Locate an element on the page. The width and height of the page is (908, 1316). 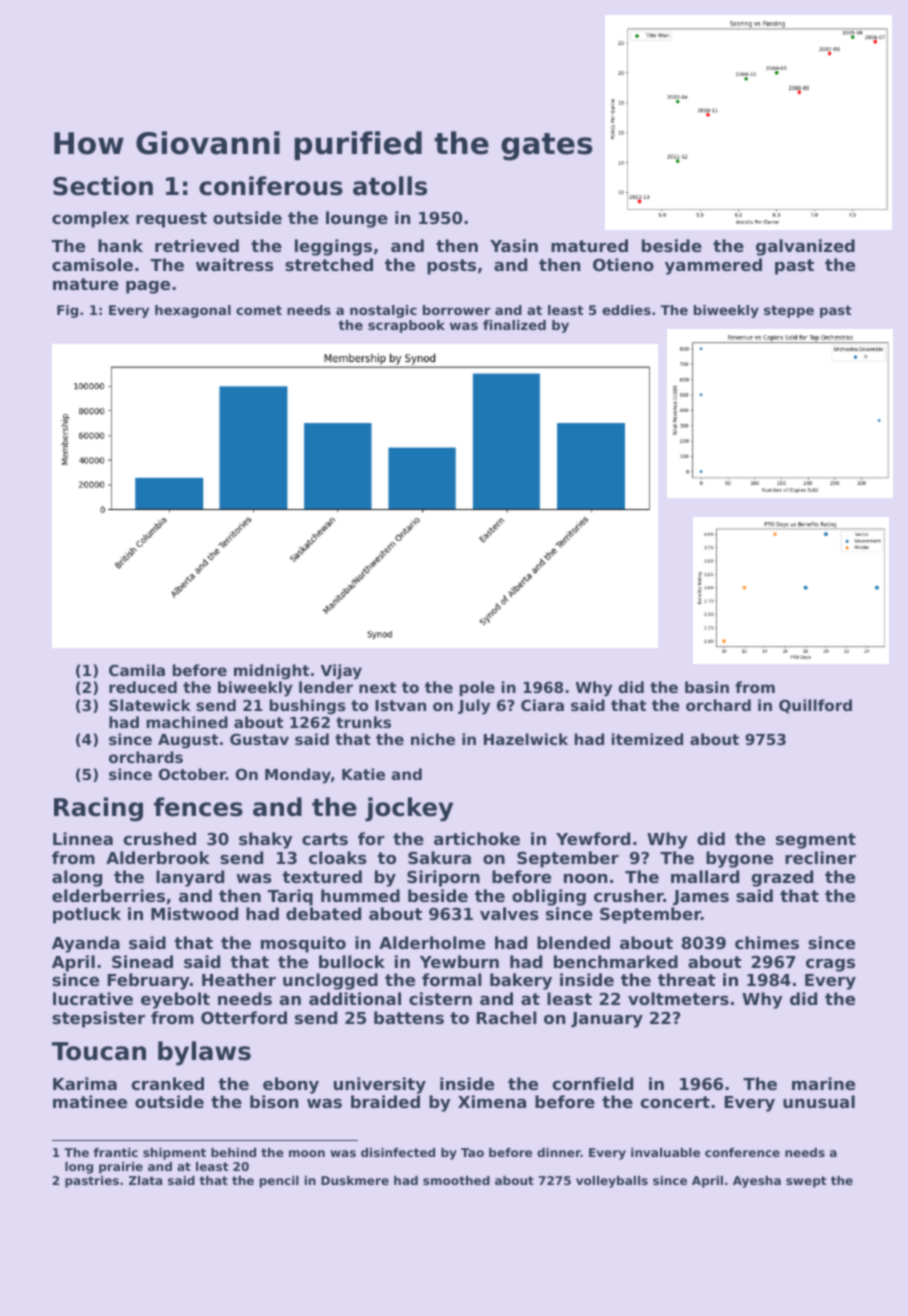
basin is located at coordinates (707, 687).
